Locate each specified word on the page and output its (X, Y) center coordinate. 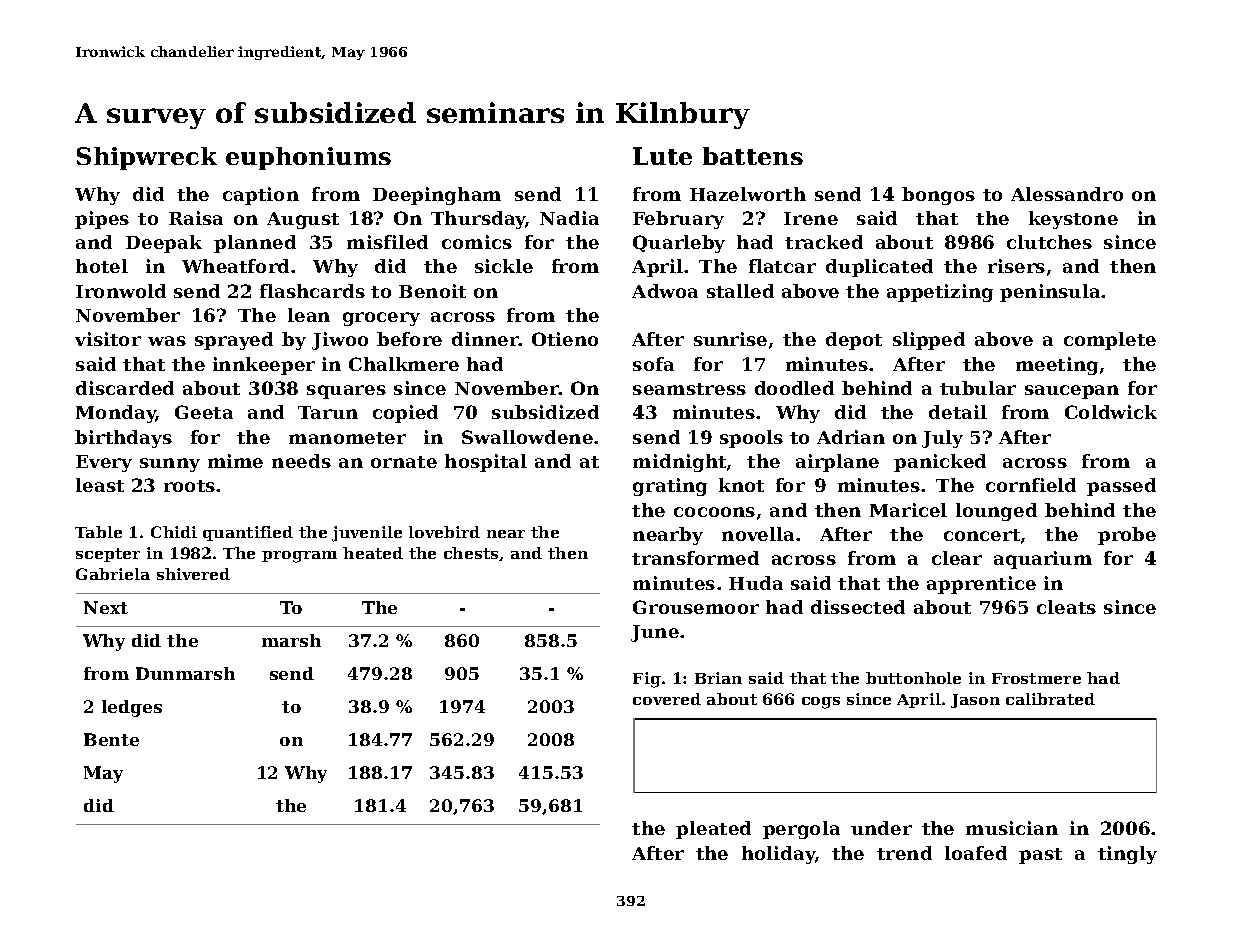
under (881, 828)
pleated (713, 830)
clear (957, 558)
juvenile (367, 534)
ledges (132, 708)
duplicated (879, 268)
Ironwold (121, 291)
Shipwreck (147, 158)
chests (471, 553)
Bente (111, 739)
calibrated (1050, 699)
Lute (662, 156)
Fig (647, 680)
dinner (485, 339)
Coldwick (1111, 412)
